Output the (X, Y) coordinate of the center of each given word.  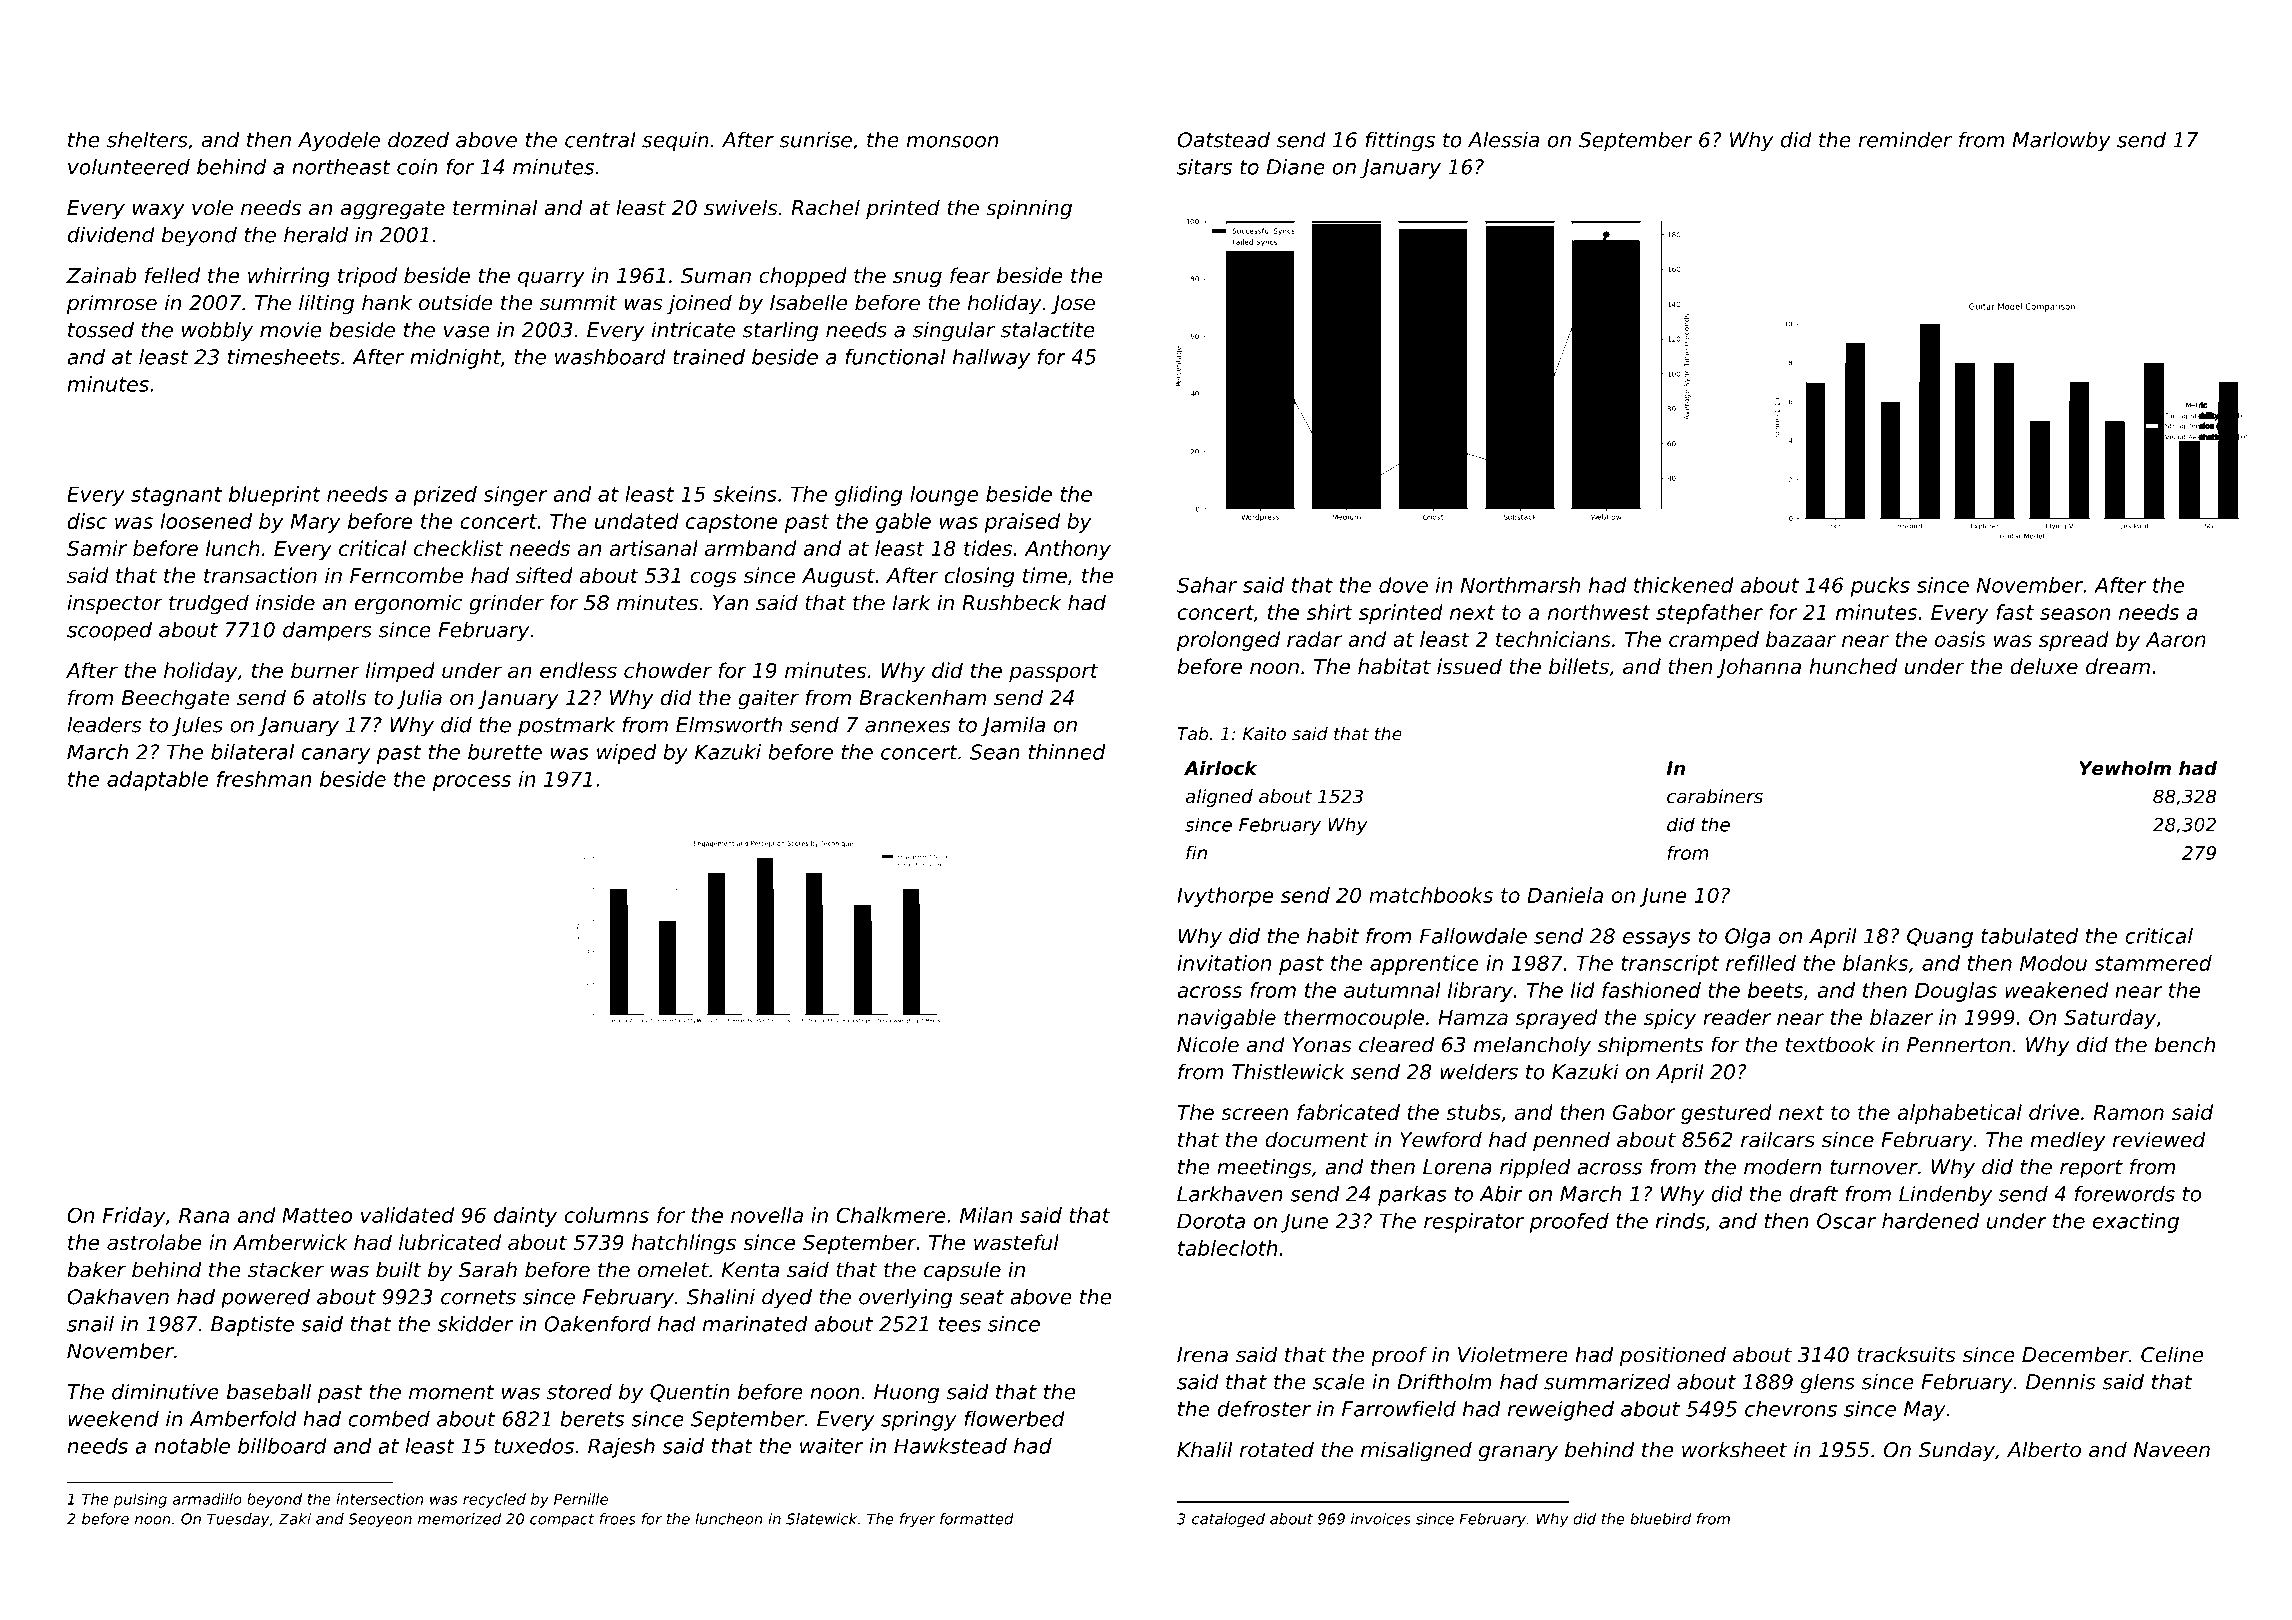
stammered (2153, 963)
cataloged (1228, 1520)
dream (2118, 666)
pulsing (140, 1500)
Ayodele (339, 141)
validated (407, 1215)
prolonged (1228, 641)
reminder (1905, 139)
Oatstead (1223, 139)
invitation (1224, 963)
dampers (327, 631)
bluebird (1660, 1519)
